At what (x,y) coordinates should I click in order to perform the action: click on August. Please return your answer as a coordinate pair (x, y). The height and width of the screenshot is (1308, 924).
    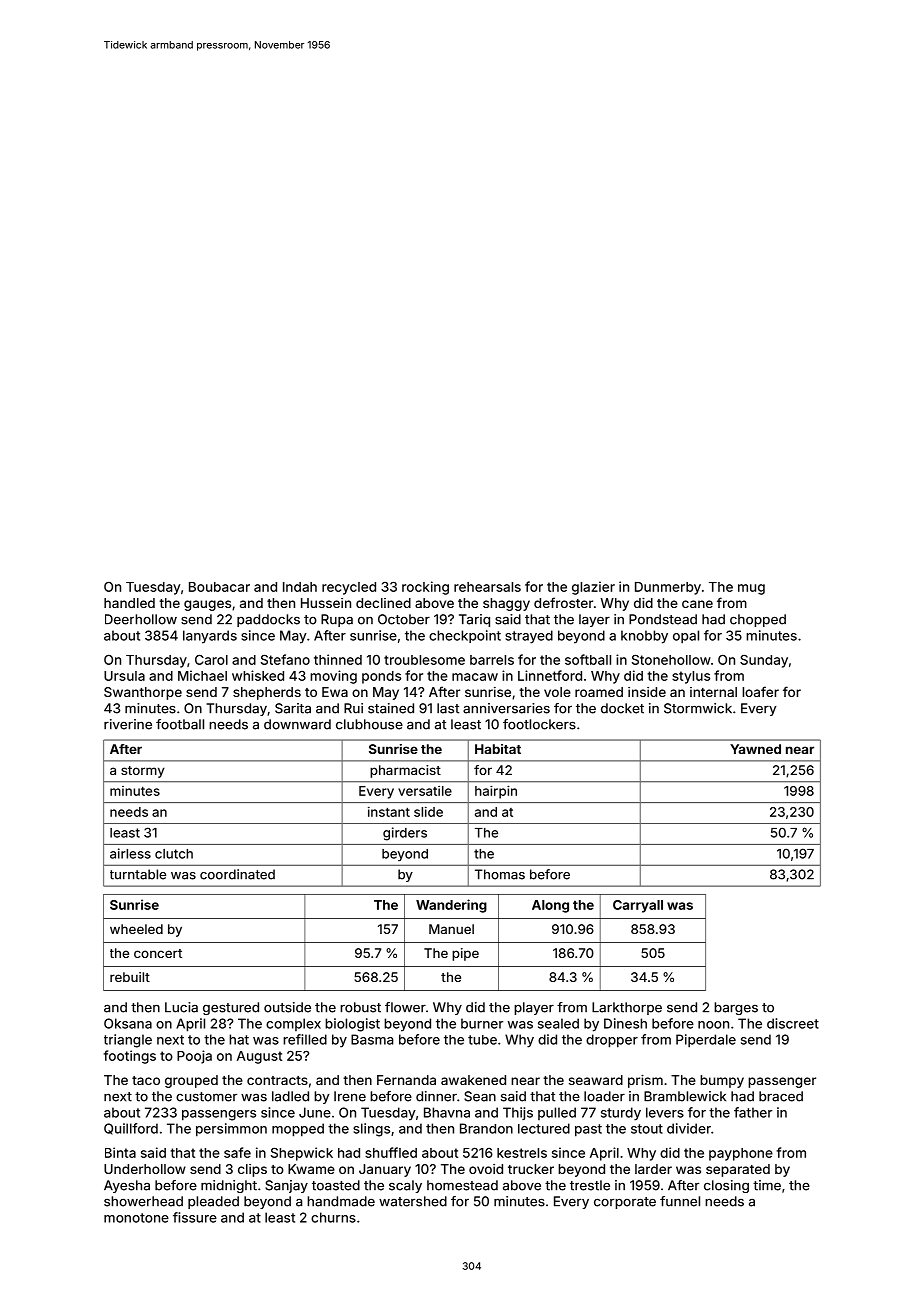
    Looking at the image, I should click on (259, 1057).
